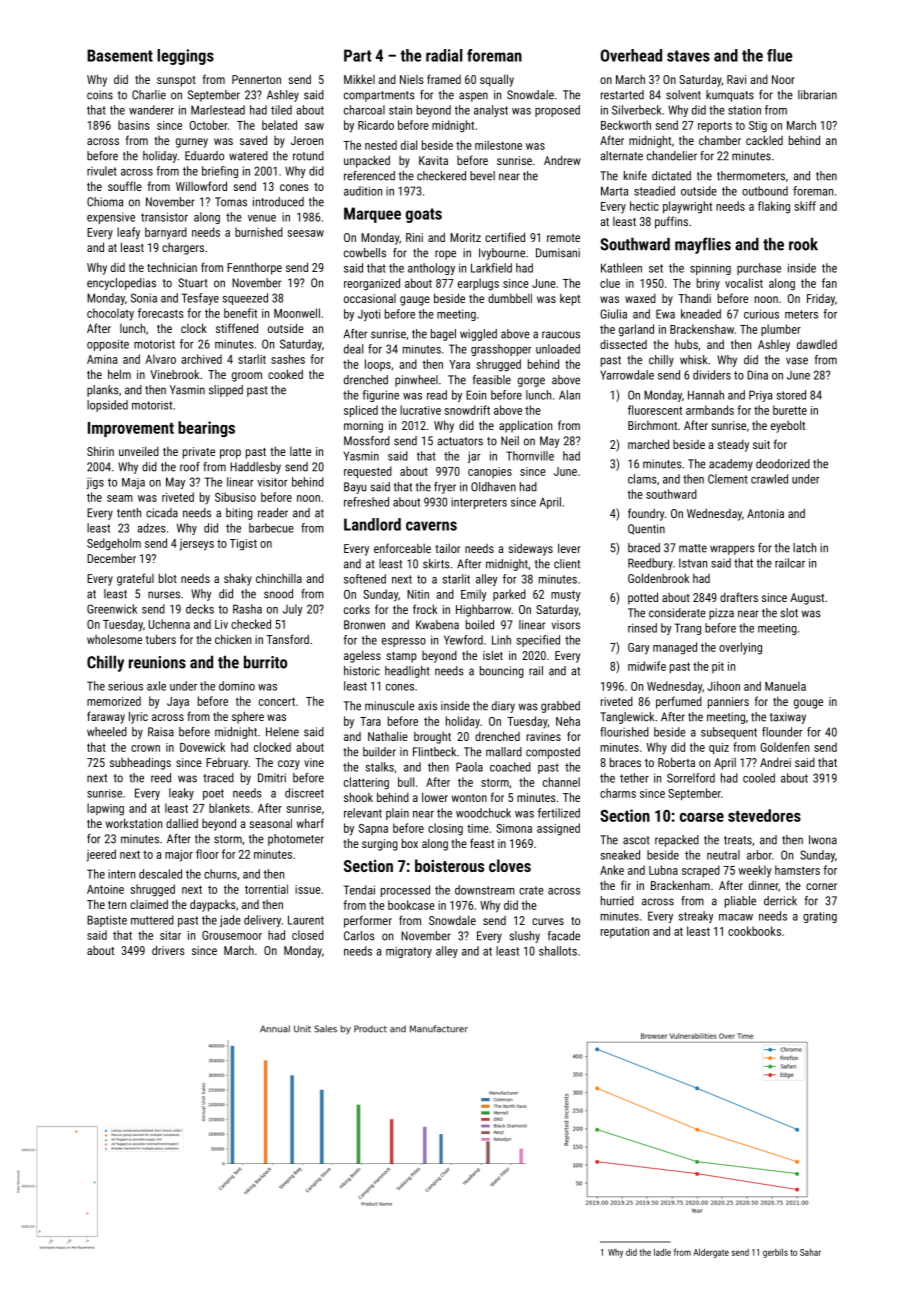 This document has height=1308, width=924. Describe the element at coordinates (256, 79) in the document. I see `Pennerton` at that location.
